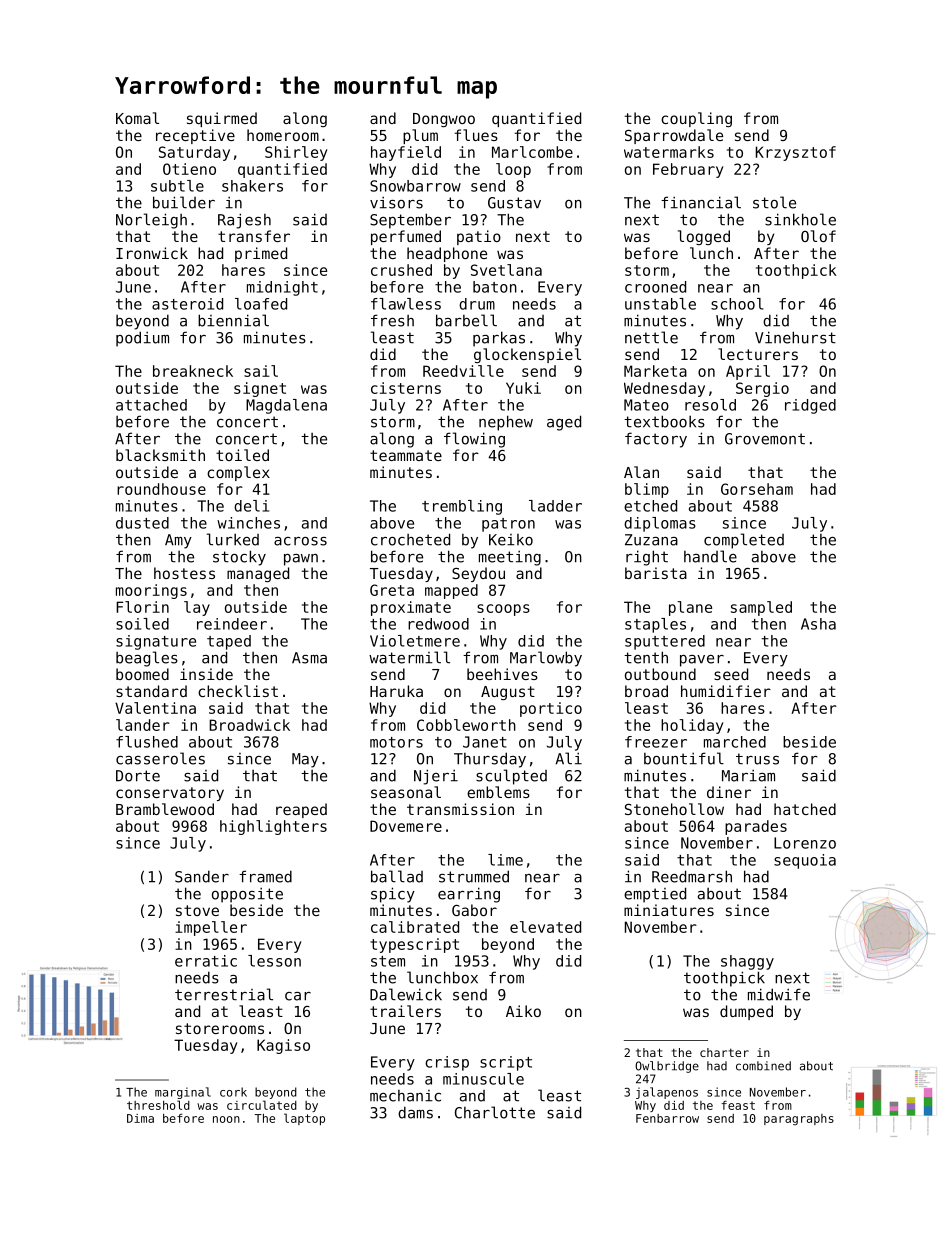 This screenshot has width=952, height=1233. I want to click on crooned, so click(655, 287).
